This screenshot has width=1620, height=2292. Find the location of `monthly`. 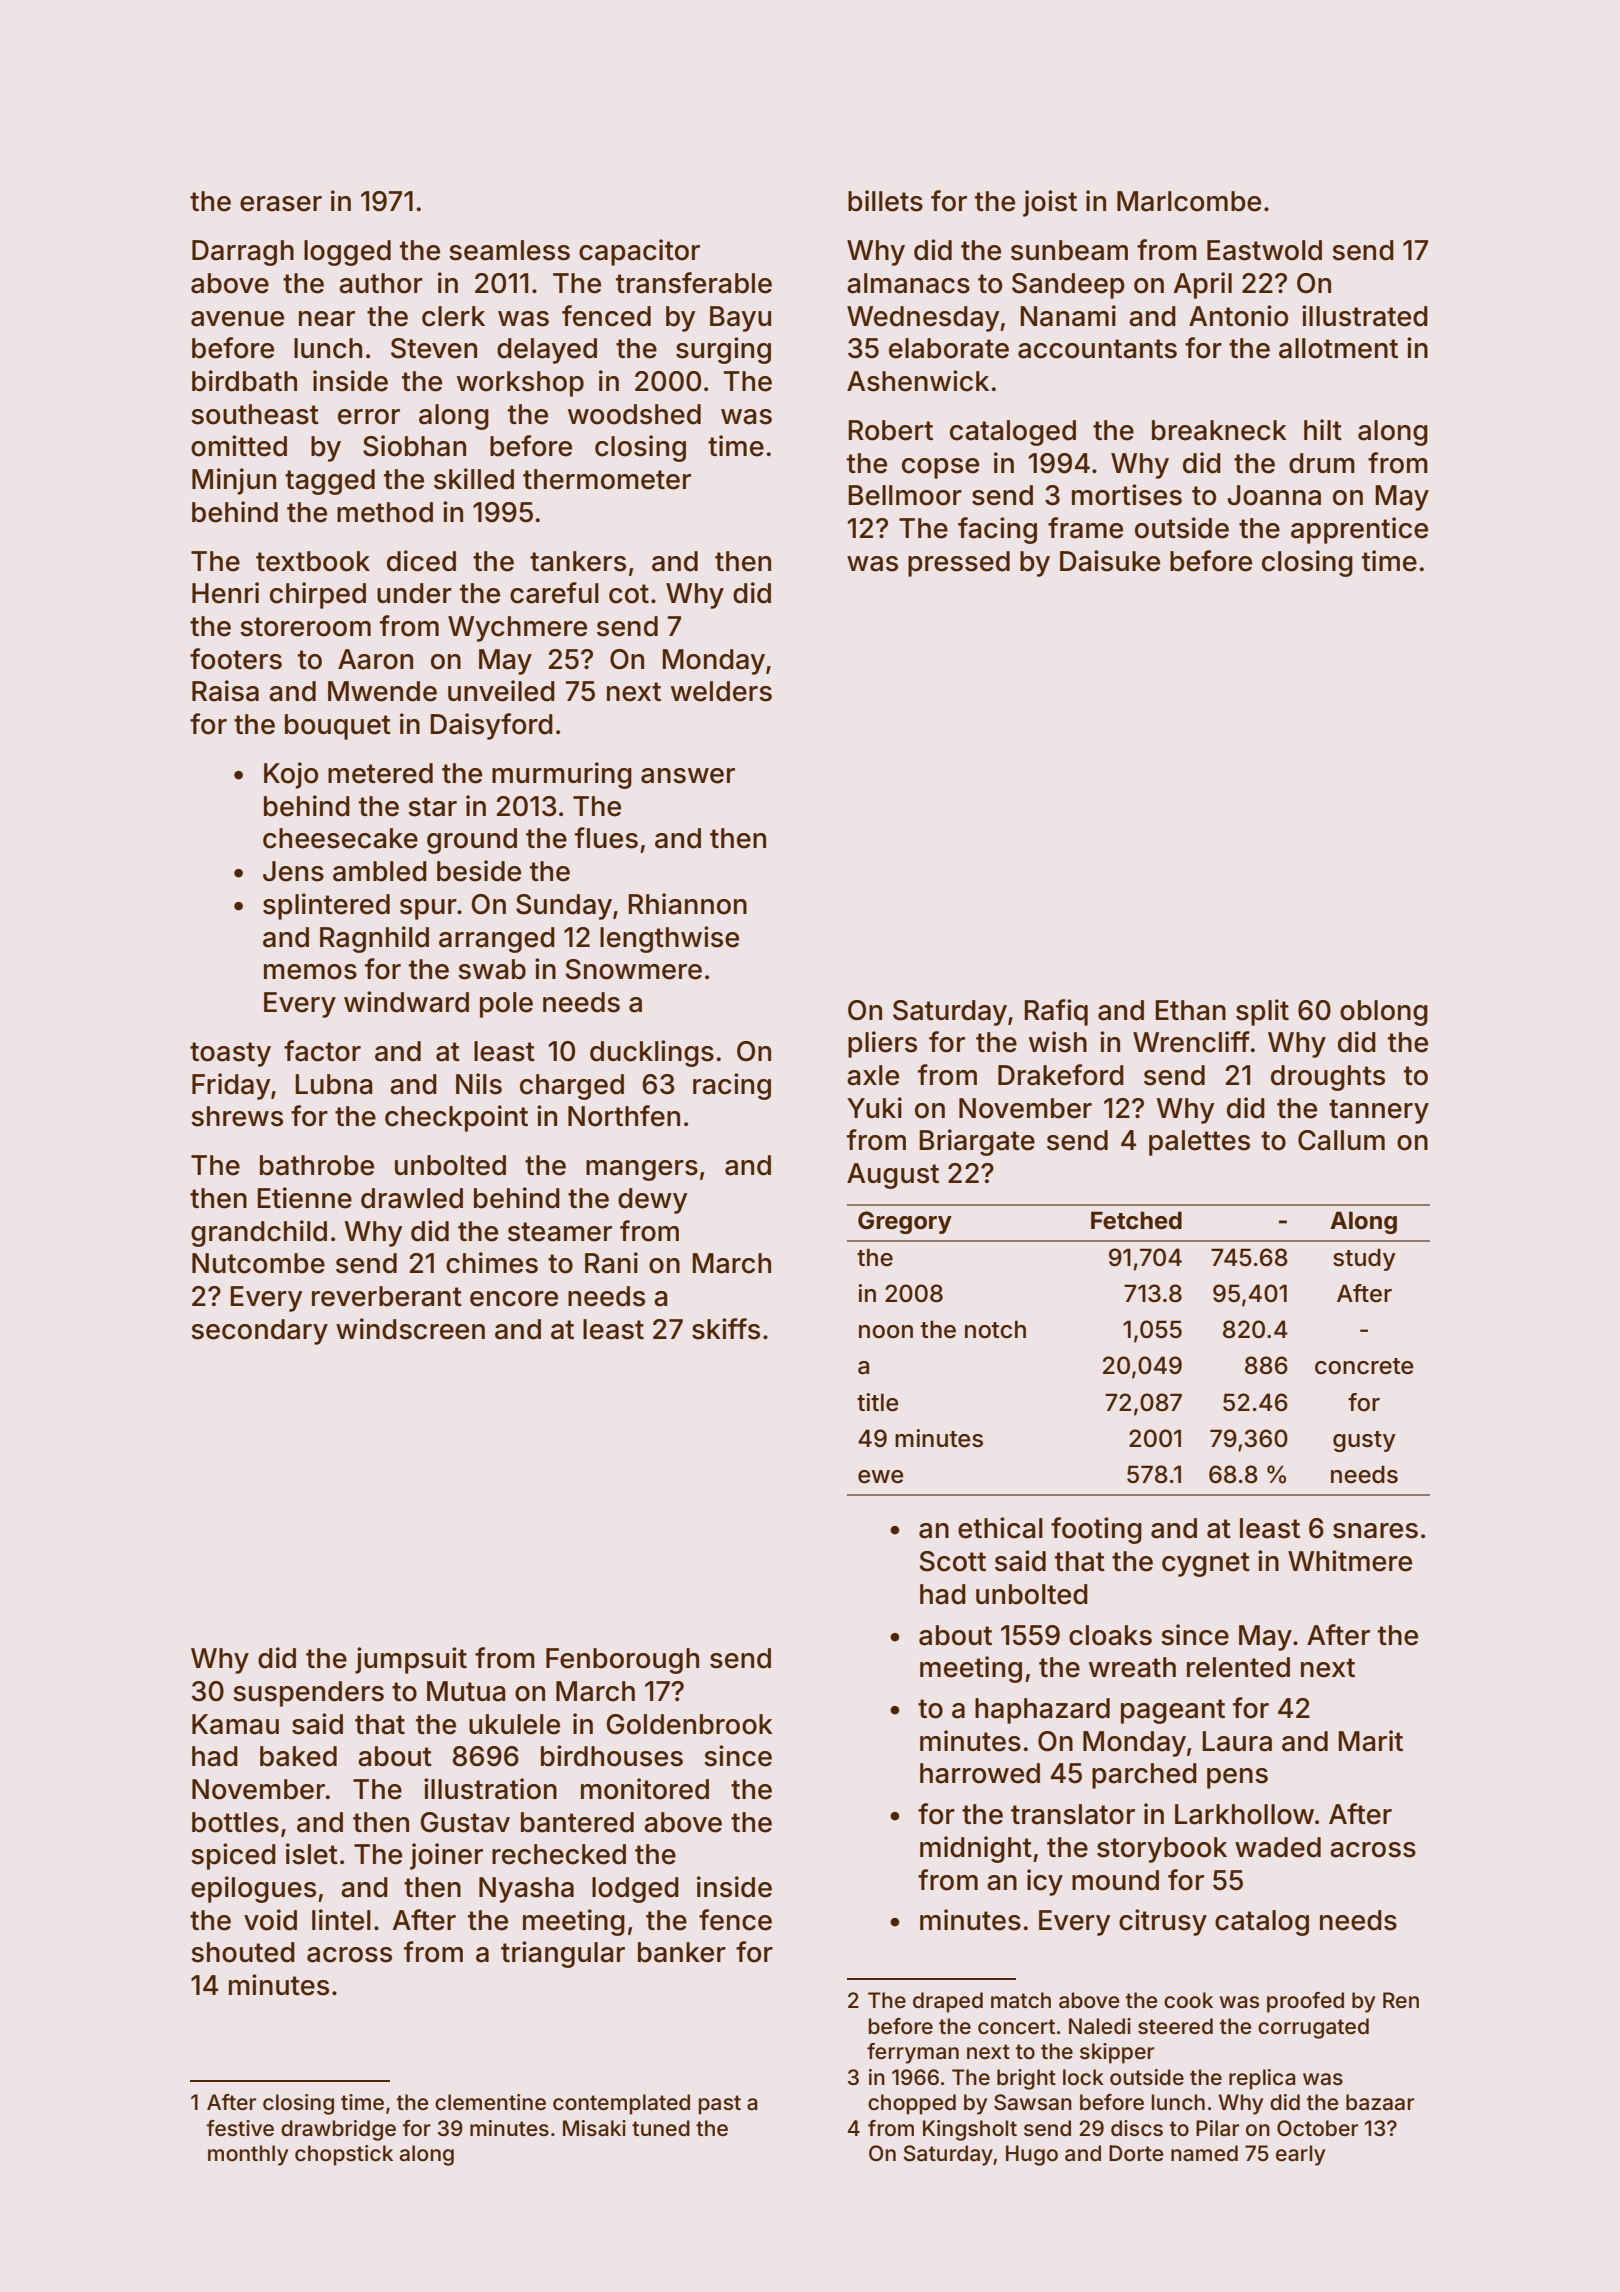

monthly is located at coordinates (248, 2155).
